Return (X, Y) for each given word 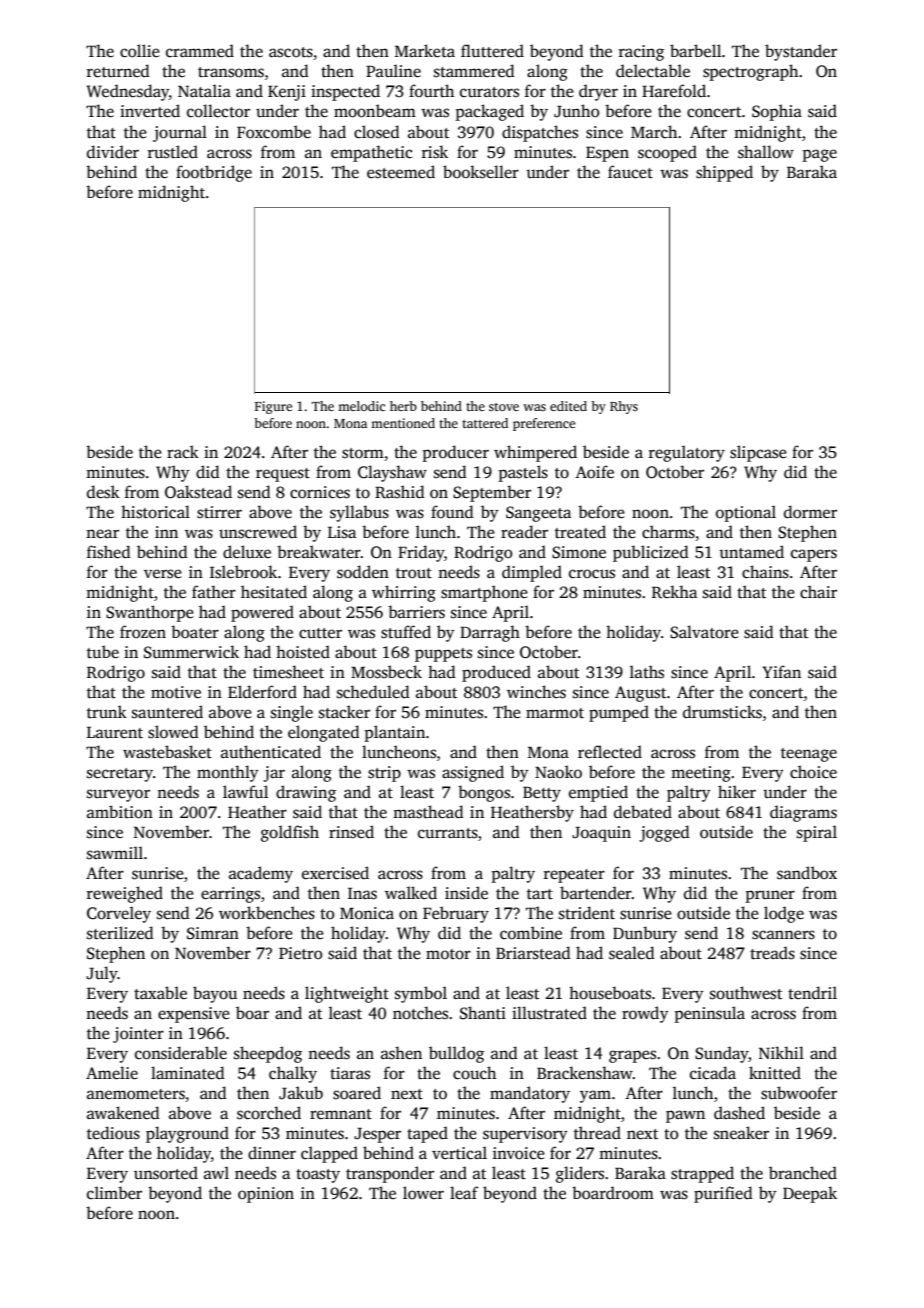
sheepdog (268, 1054)
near (102, 534)
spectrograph (750, 72)
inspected (345, 92)
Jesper (377, 1135)
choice (813, 772)
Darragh (490, 633)
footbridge (214, 173)
